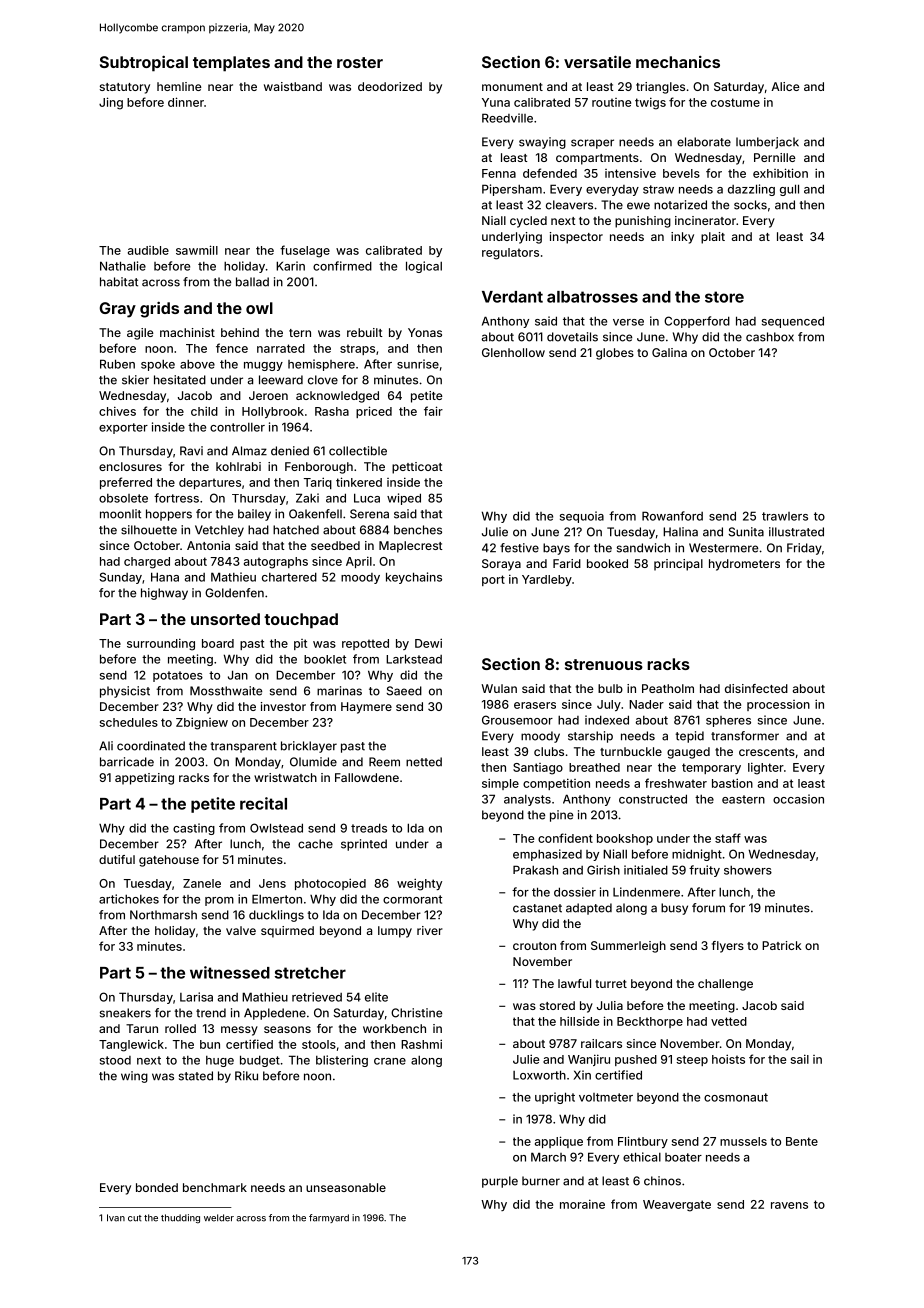  I want to click on July, so click(609, 705).
